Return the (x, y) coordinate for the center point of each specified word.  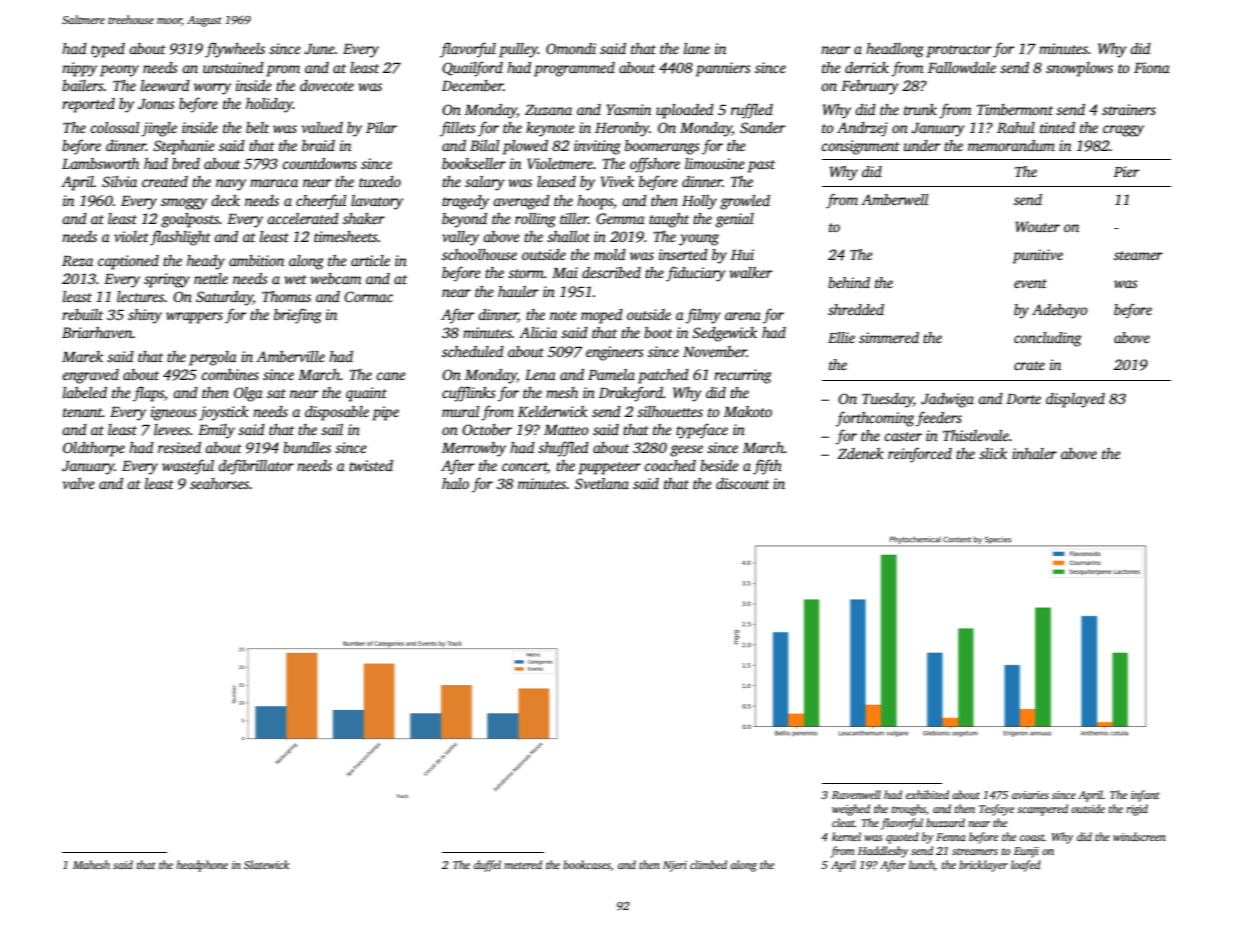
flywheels (235, 50)
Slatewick (266, 864)
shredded (856, 309)
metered (523, 864)
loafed (1026, 866)
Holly (699, 202)
